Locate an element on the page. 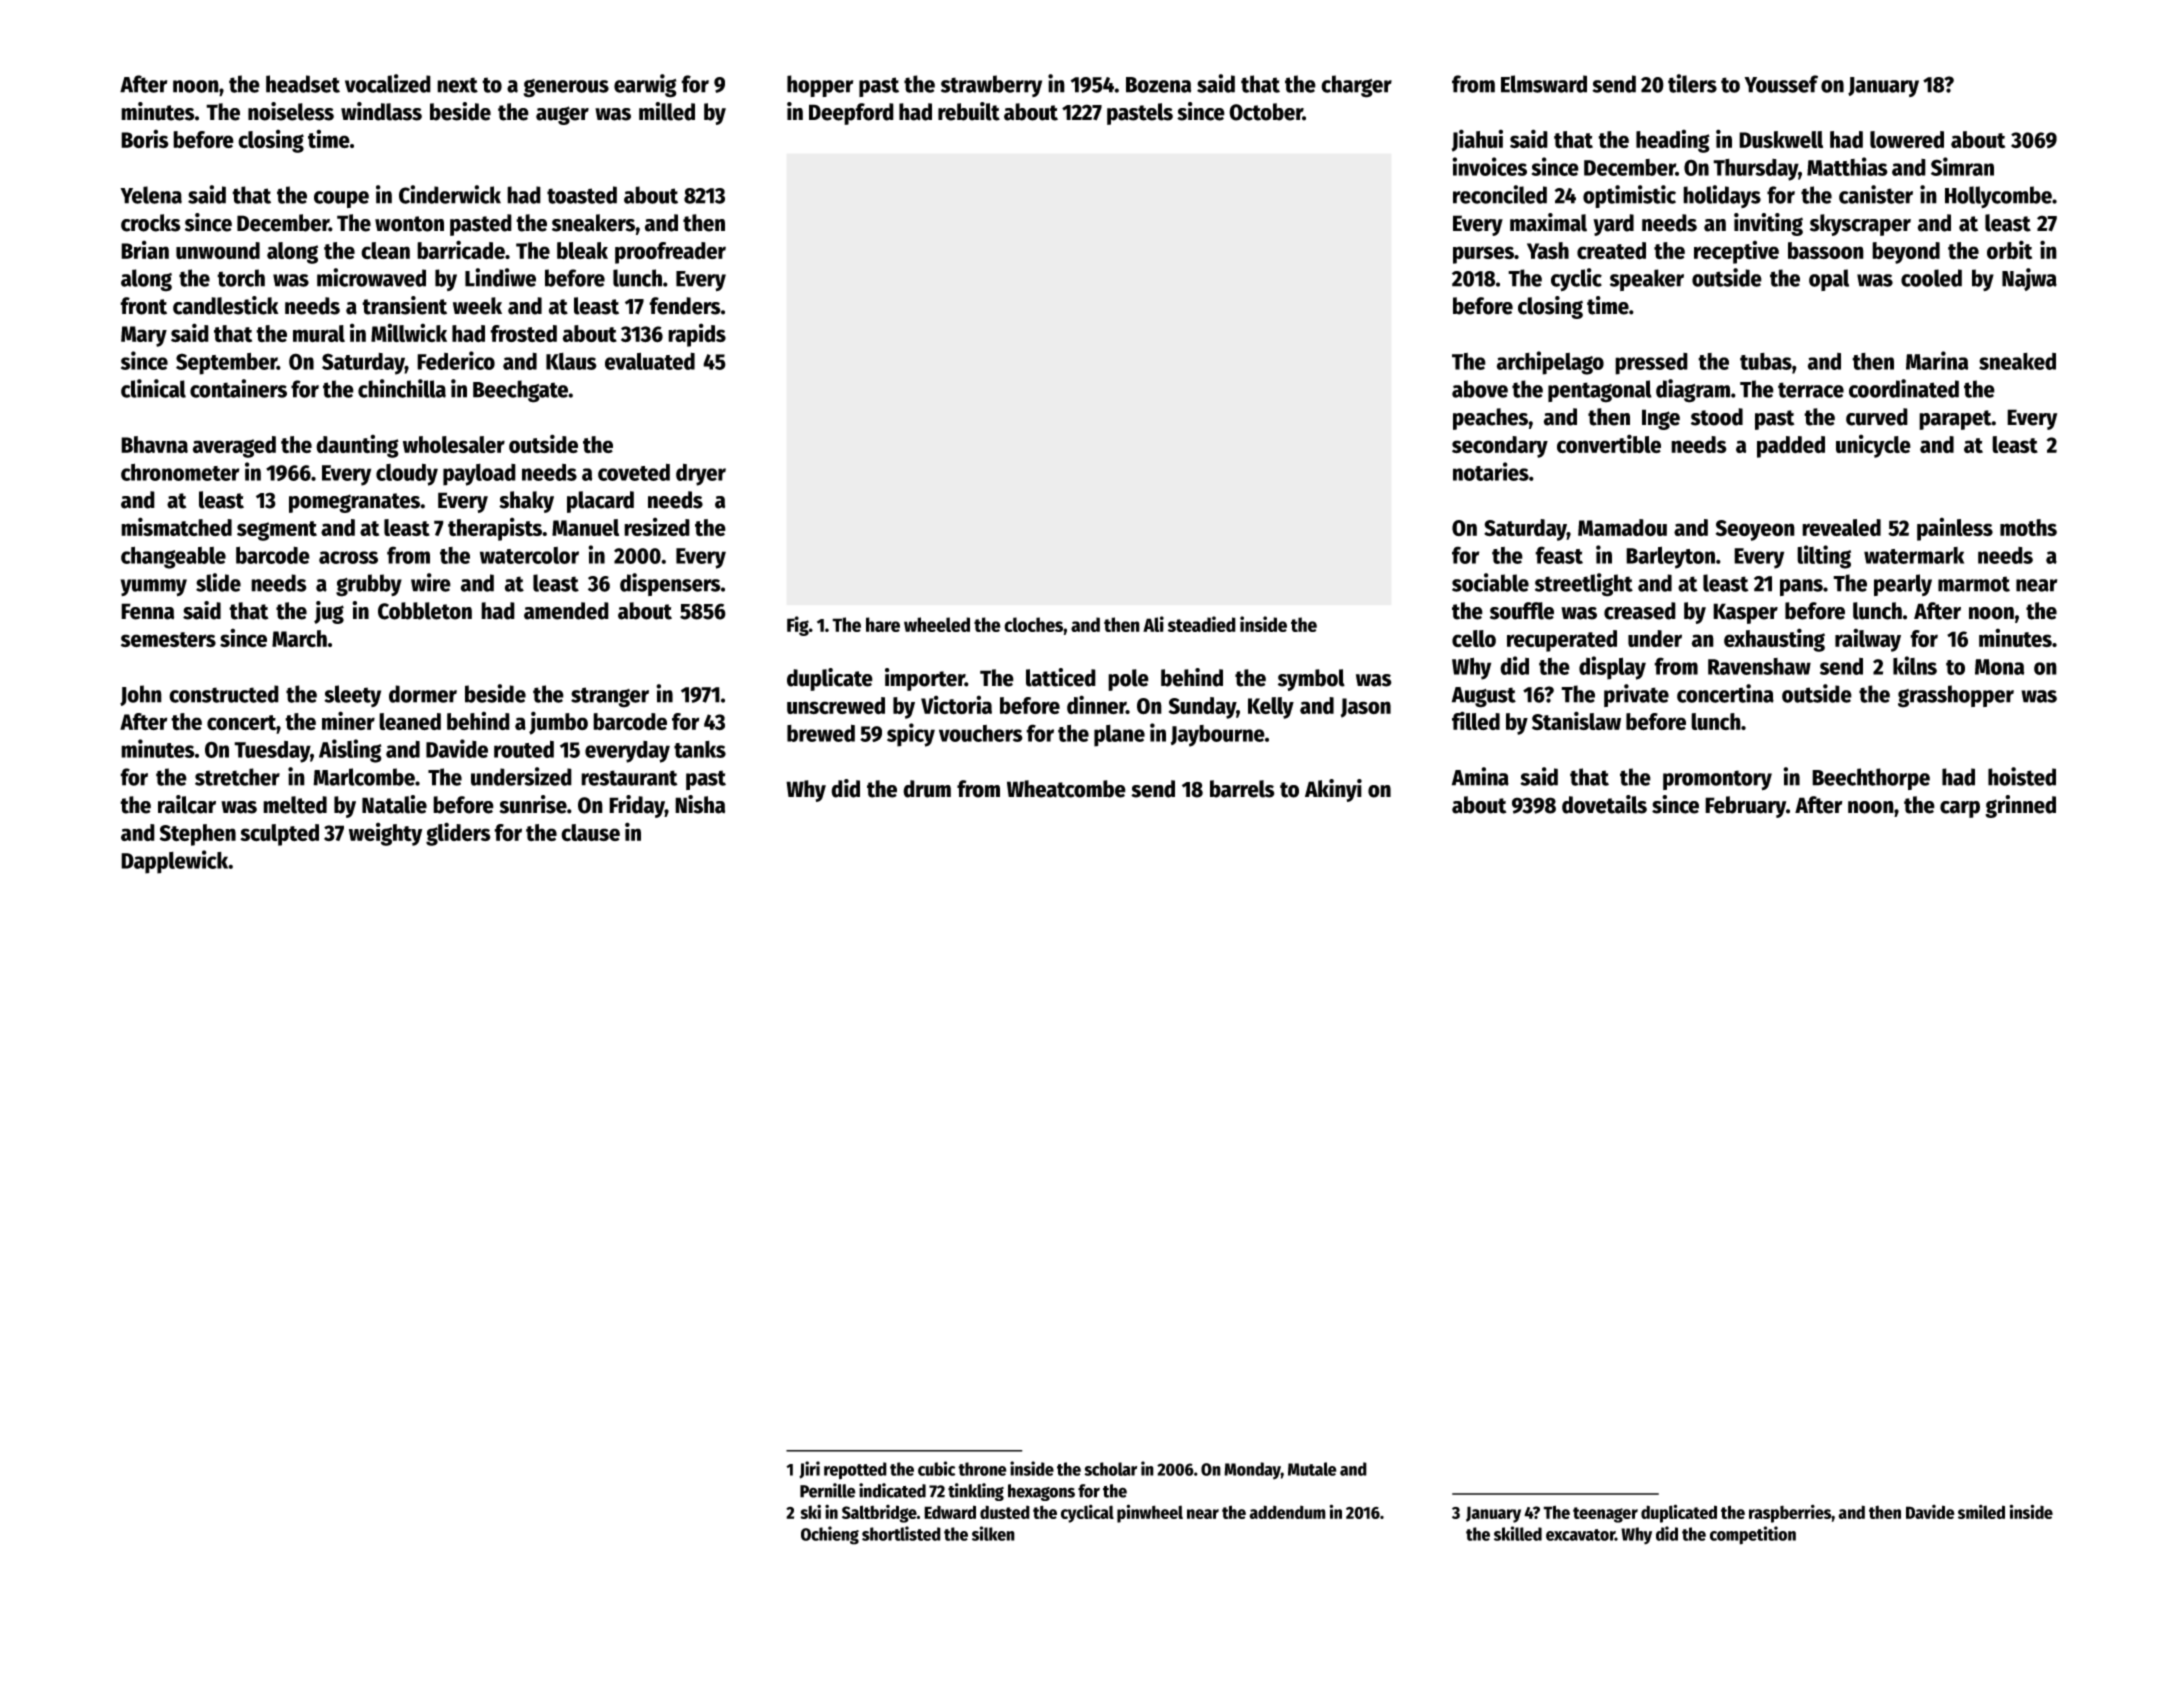  Youssef is located at coordinates (1781, 84).
